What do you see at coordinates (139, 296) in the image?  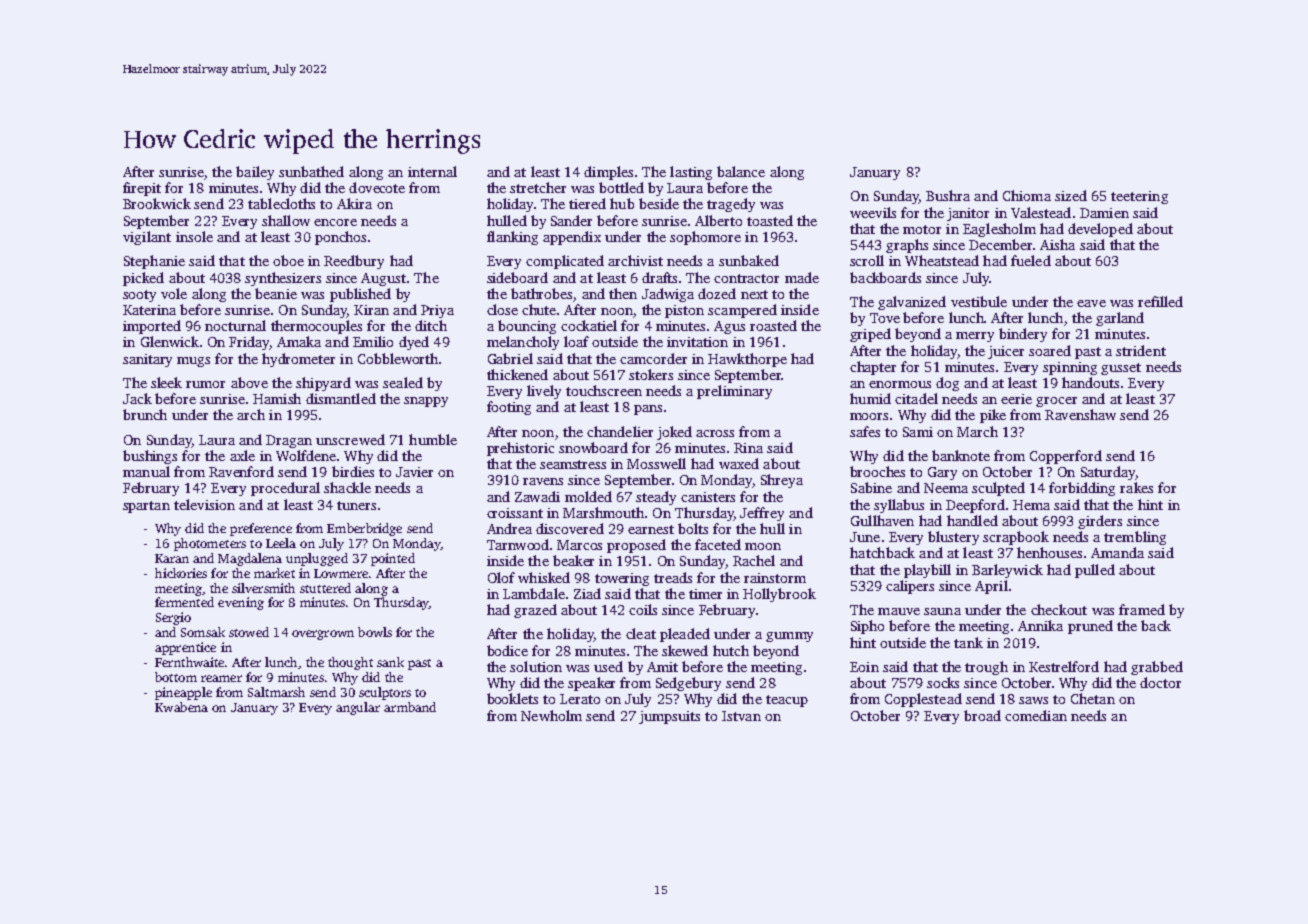 I see `sooty` at bounding box center [139, 296].
